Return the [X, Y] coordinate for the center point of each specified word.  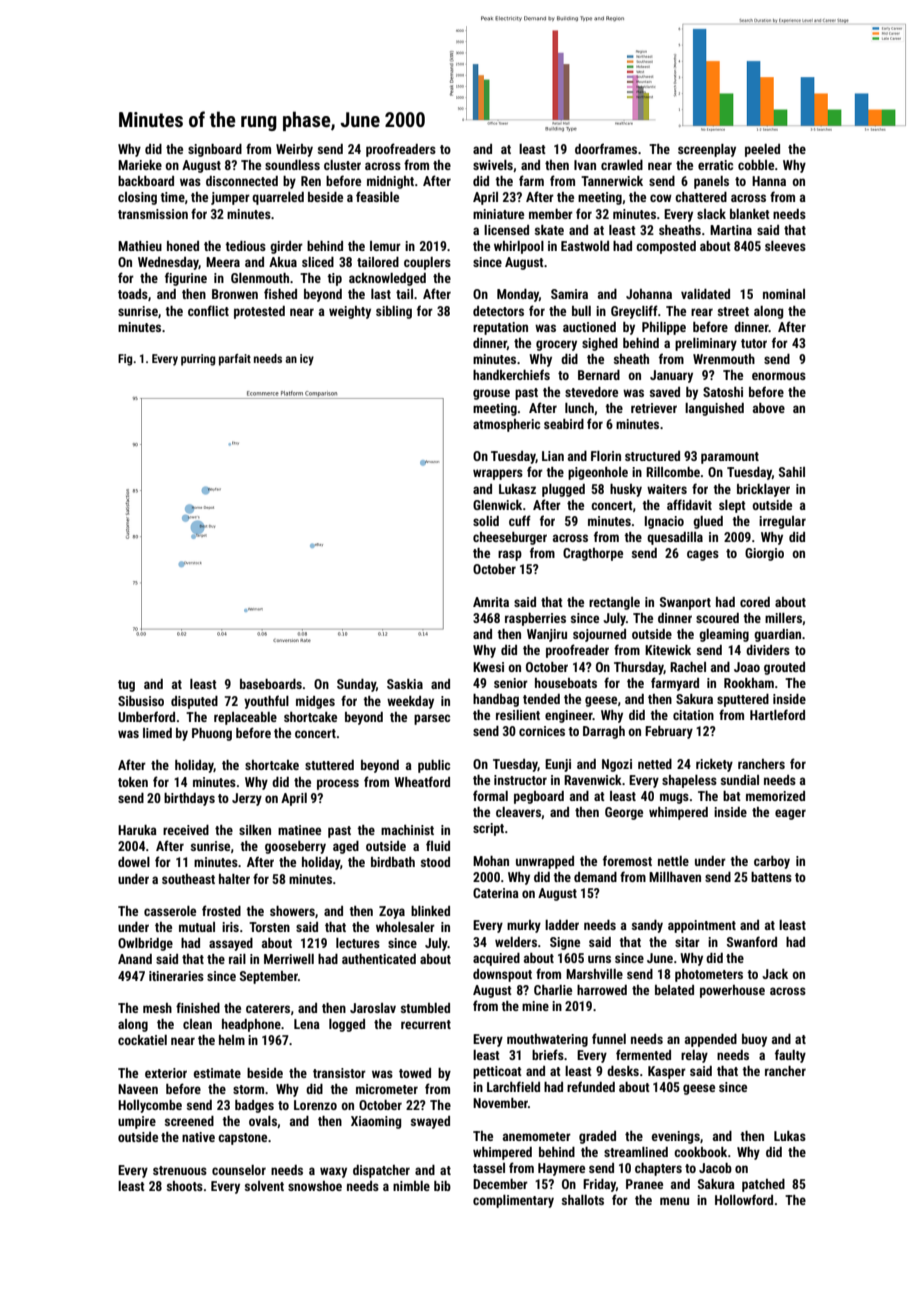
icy [307, 360]
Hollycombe [150, 1106]
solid [486, 521]
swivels [493, 165]
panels [711, 182]
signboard [215, 150]
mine [535, 1006]
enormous [779, 376]
